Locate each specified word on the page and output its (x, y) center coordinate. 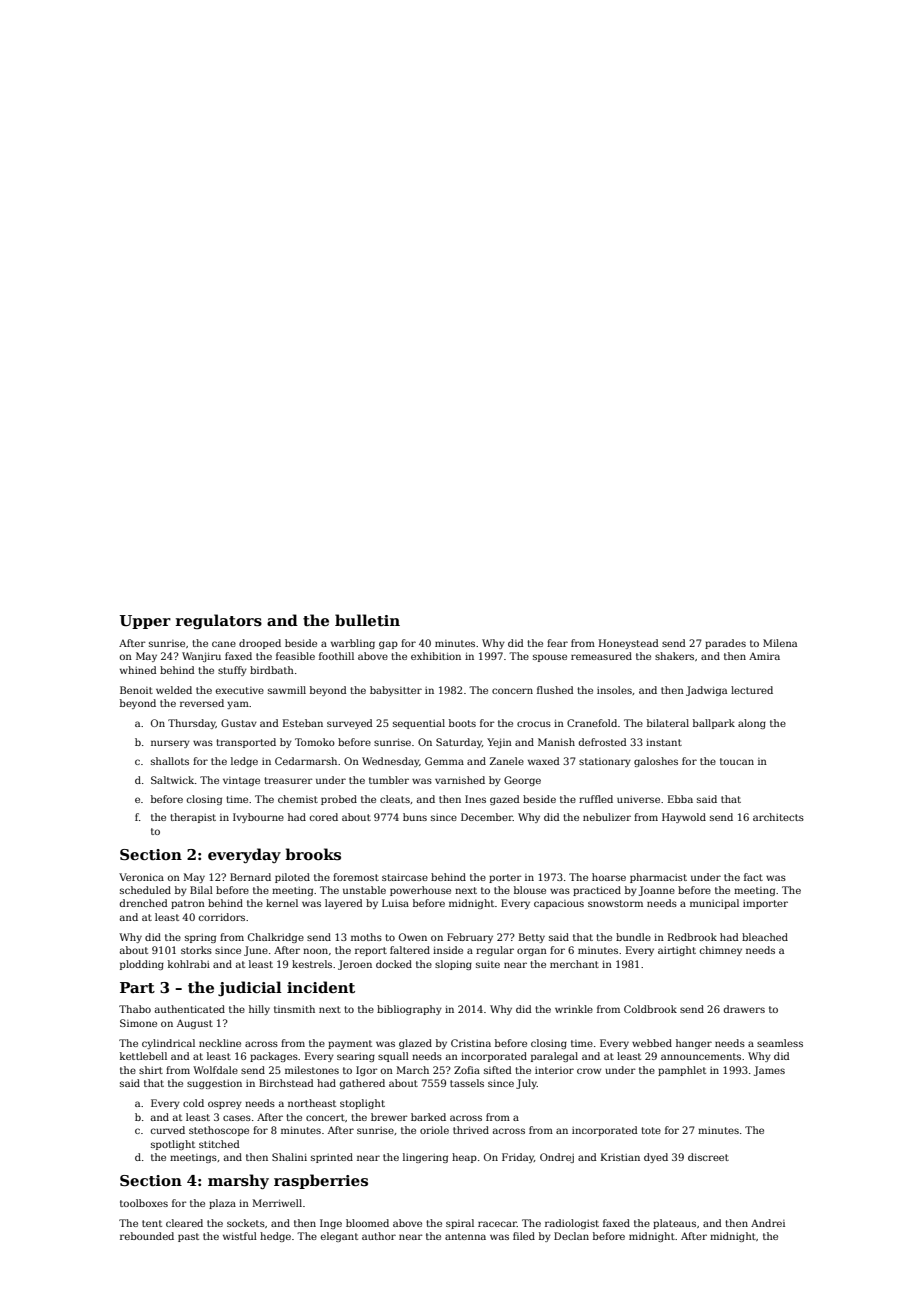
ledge (244, 762)
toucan (737, 761)
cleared (184, 1223)
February (470, 938)
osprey (225, 1105)
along (752, 724)
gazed (505, 800)
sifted (498, 1070)
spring (200, 938)
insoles (614, 690)
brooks (313, 854)
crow (589, 1071)
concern (512, 691)
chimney (721, 951)
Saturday (459, 743)
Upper (145, 622)
